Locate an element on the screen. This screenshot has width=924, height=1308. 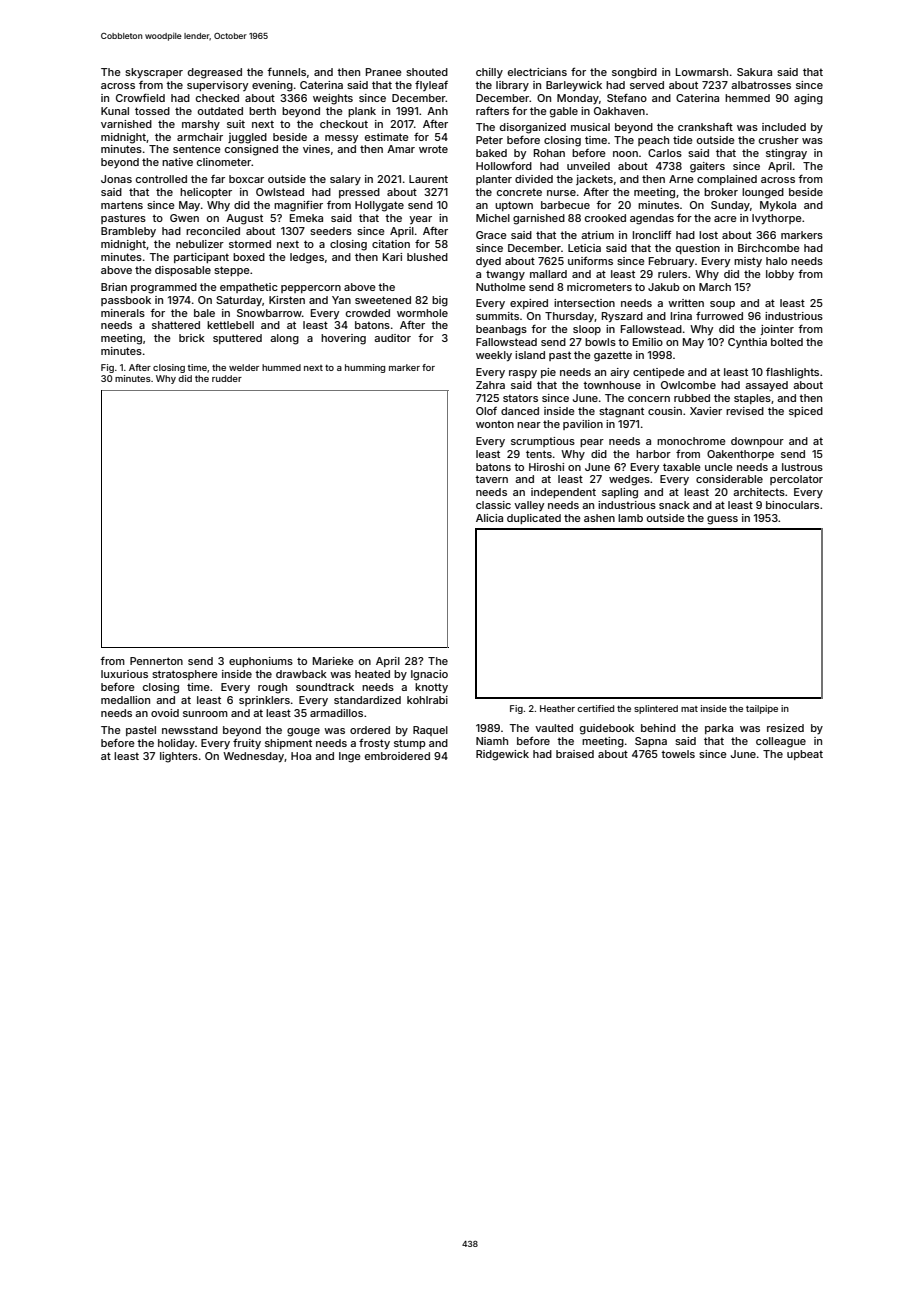
centipede is located at coordinates (659, 373).
